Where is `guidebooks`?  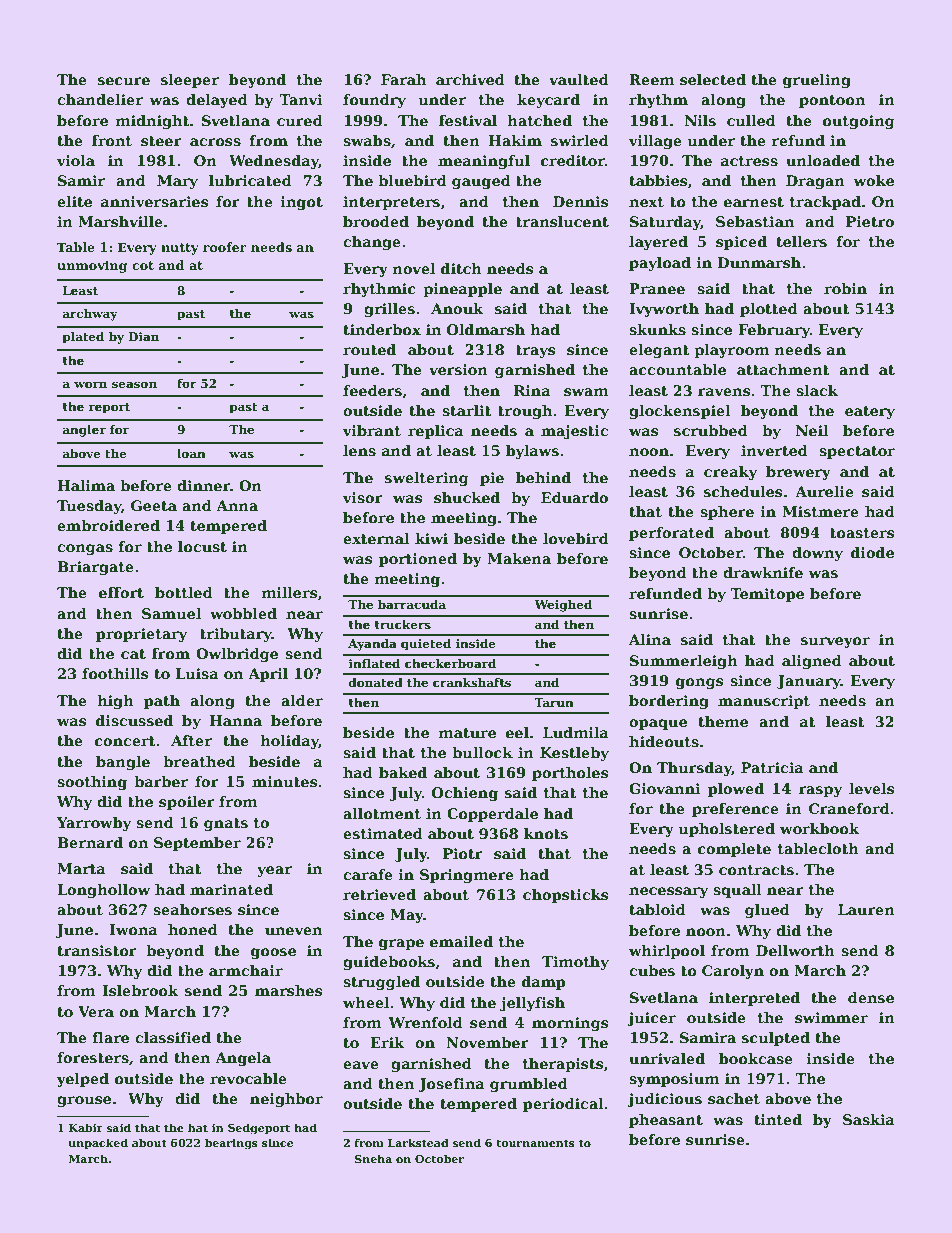 guidebooks is located at coordinates (389, 963).
